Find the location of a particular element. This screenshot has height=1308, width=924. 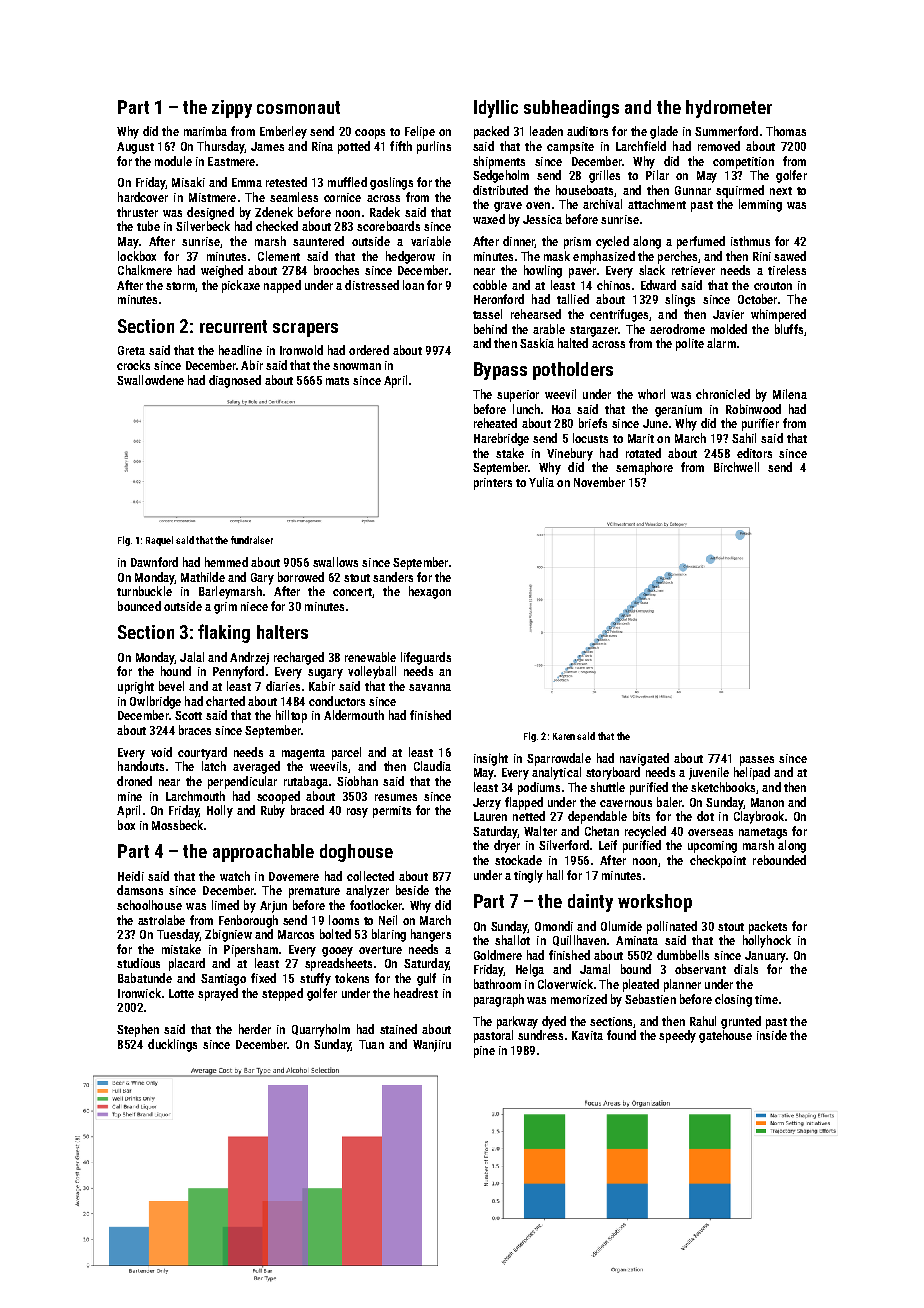

hydrometer is located at coordinates (729, 109).
